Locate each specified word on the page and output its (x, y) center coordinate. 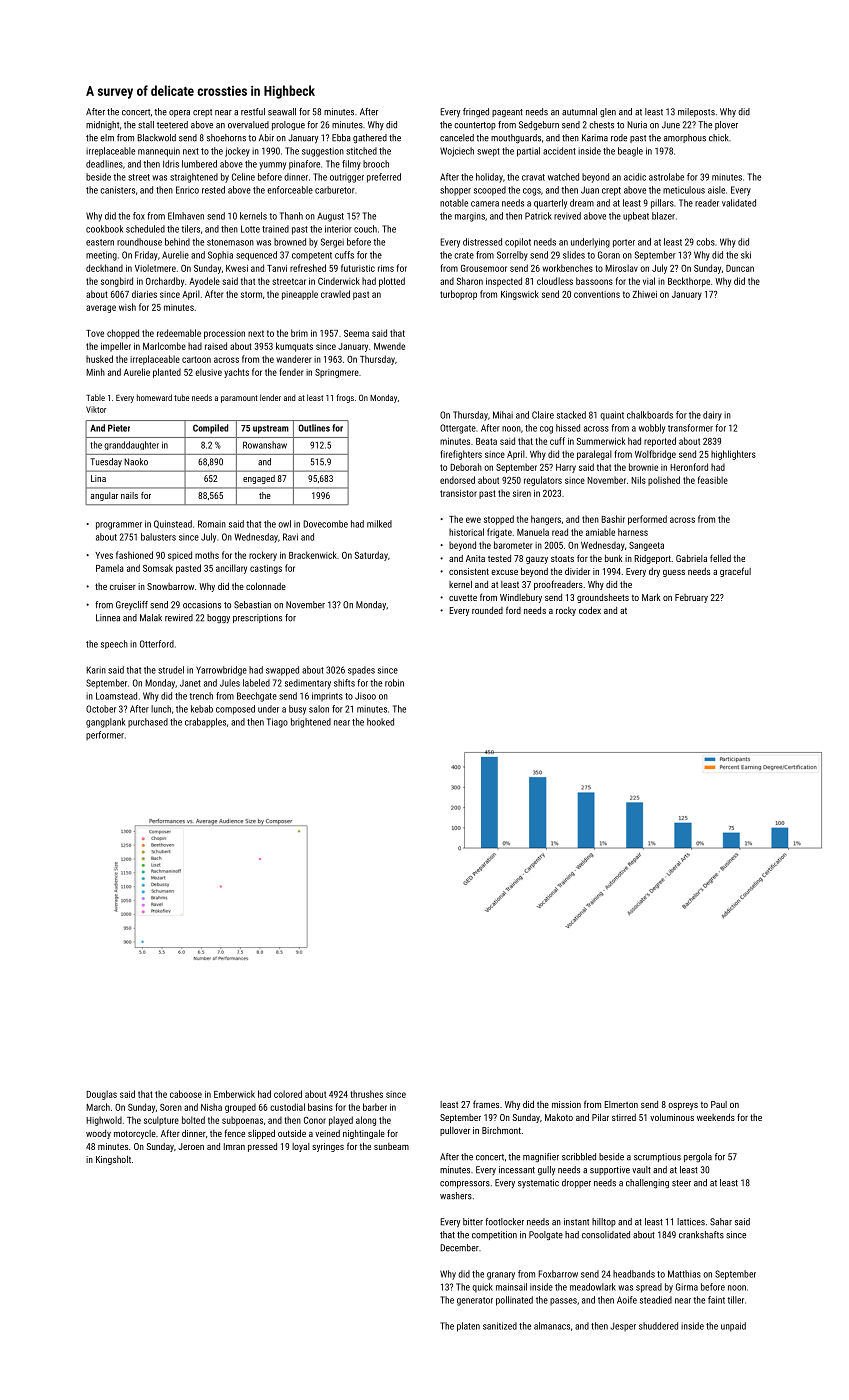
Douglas (101, 1095)
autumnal (579, 112)
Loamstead (116, 696)
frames (486, 1104)
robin (394, 683)
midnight (102, 126)
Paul (719, 1104)
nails (129, 495)
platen (468, 1327)
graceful (735, 572)
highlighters (733, 455)
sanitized (500, 1326)
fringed (476, 112)
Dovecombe (325, 524)
